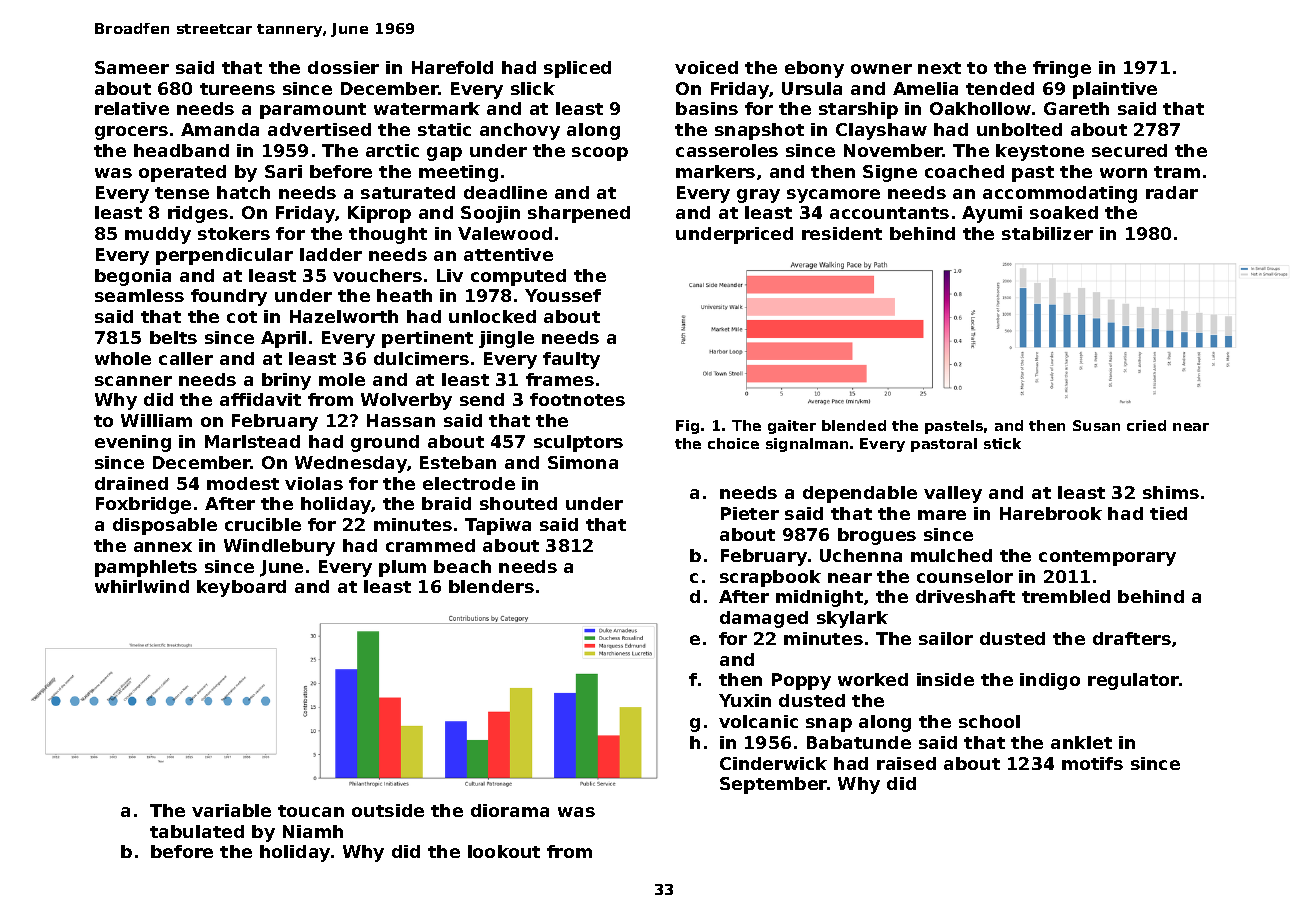 The height and width of the screenshot is (924, 1308). Describe the element at coordinates (132, 67) in the screenshot. I see `Sameer` at that location.
